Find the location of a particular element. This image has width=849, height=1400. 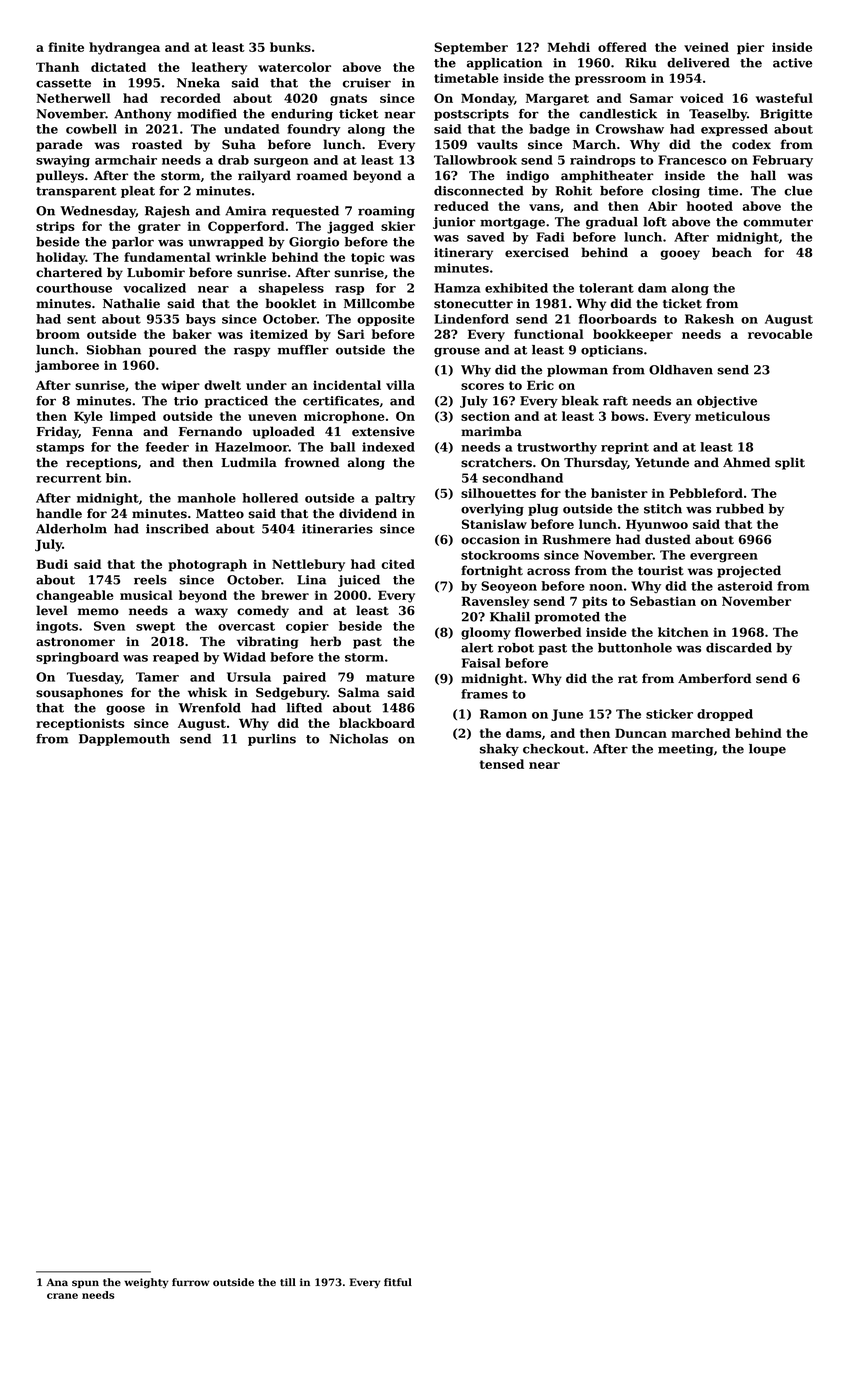

objective is located at coordinates (727, 402).
